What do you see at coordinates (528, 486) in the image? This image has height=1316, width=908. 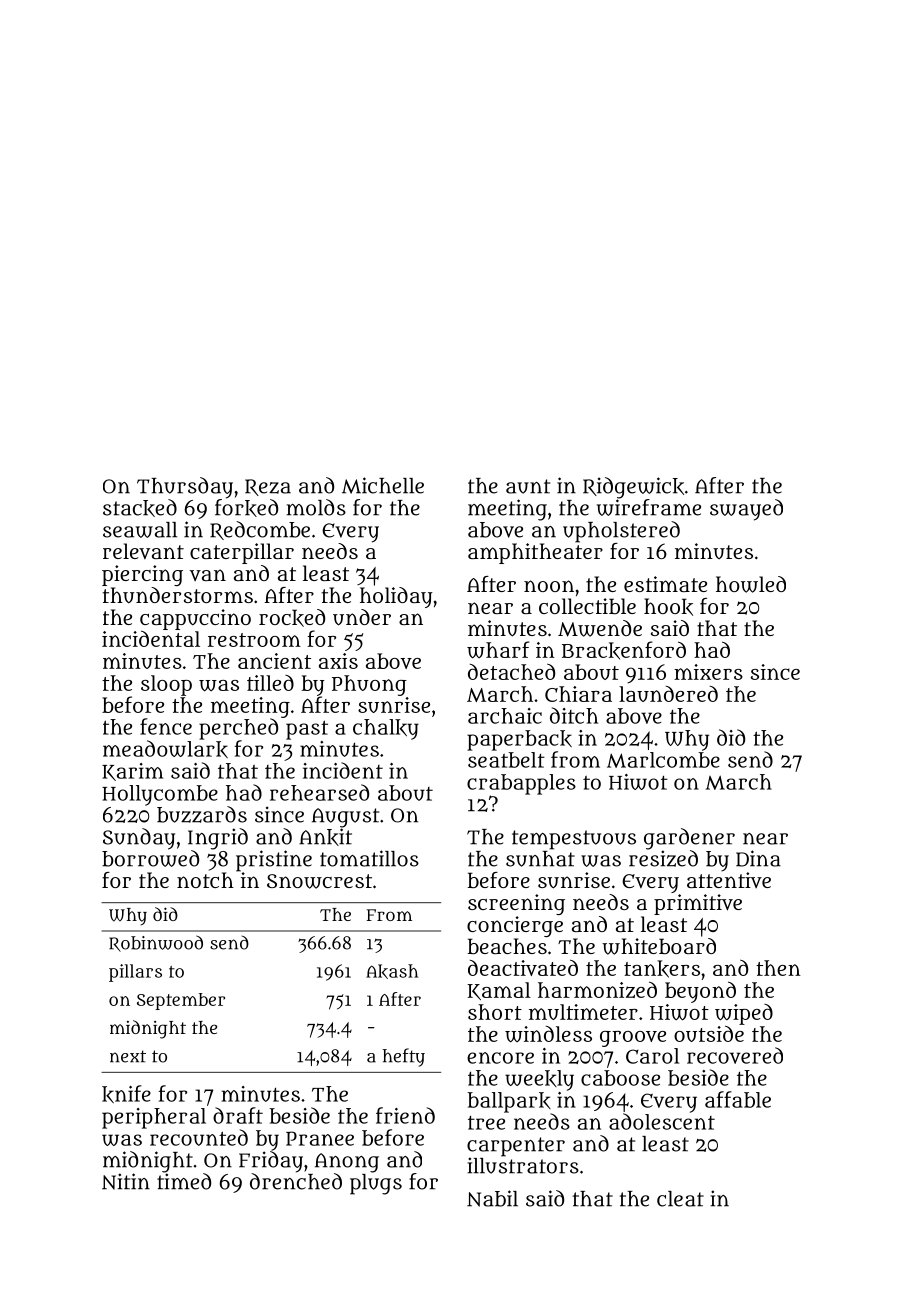 I see `aunt` at bounding box center [528, 486].
